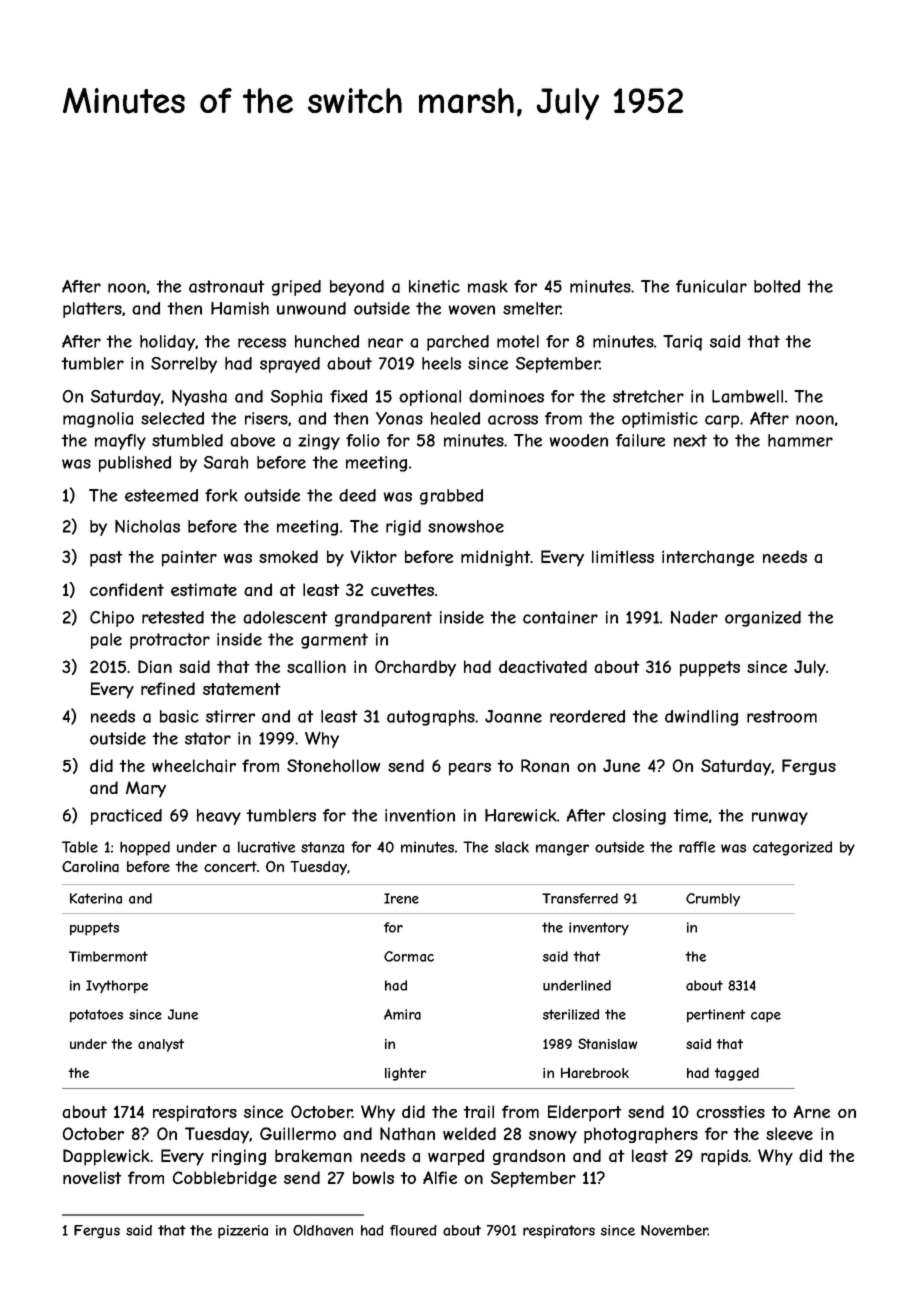 This document has width=924, height=1308. I want to click on mayfly, so click(120, 442).
